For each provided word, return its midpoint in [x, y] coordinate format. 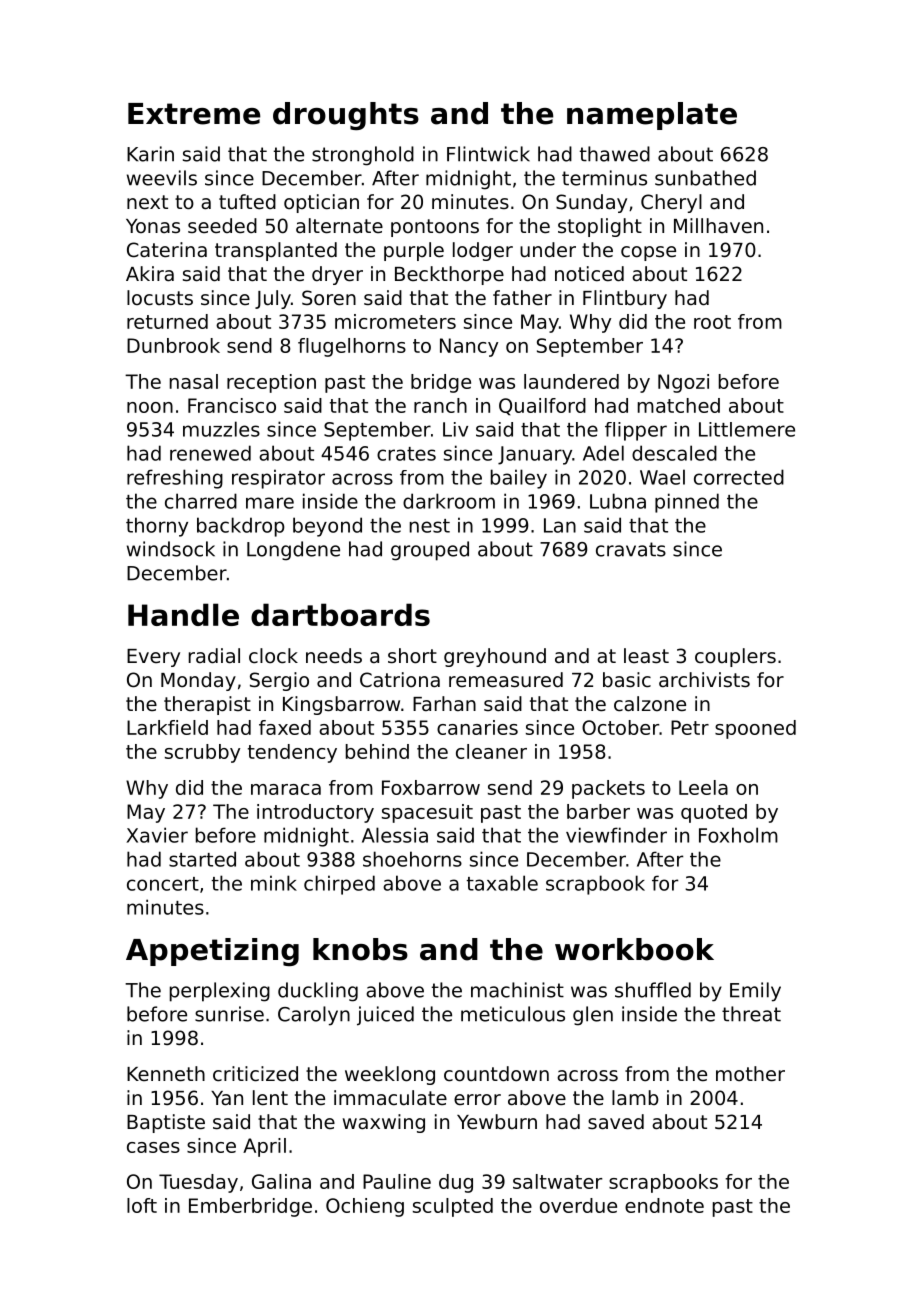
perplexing [220, 992]
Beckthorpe [449, 275]
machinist [517, 990]
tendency [292, 753]
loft [142, 1205]
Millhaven [718, 226]
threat [751, 1014]
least [646, 656]
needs [334, 656]
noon [150, 407]
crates [406, 454]
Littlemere [747, 429]
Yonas [153, 226]
